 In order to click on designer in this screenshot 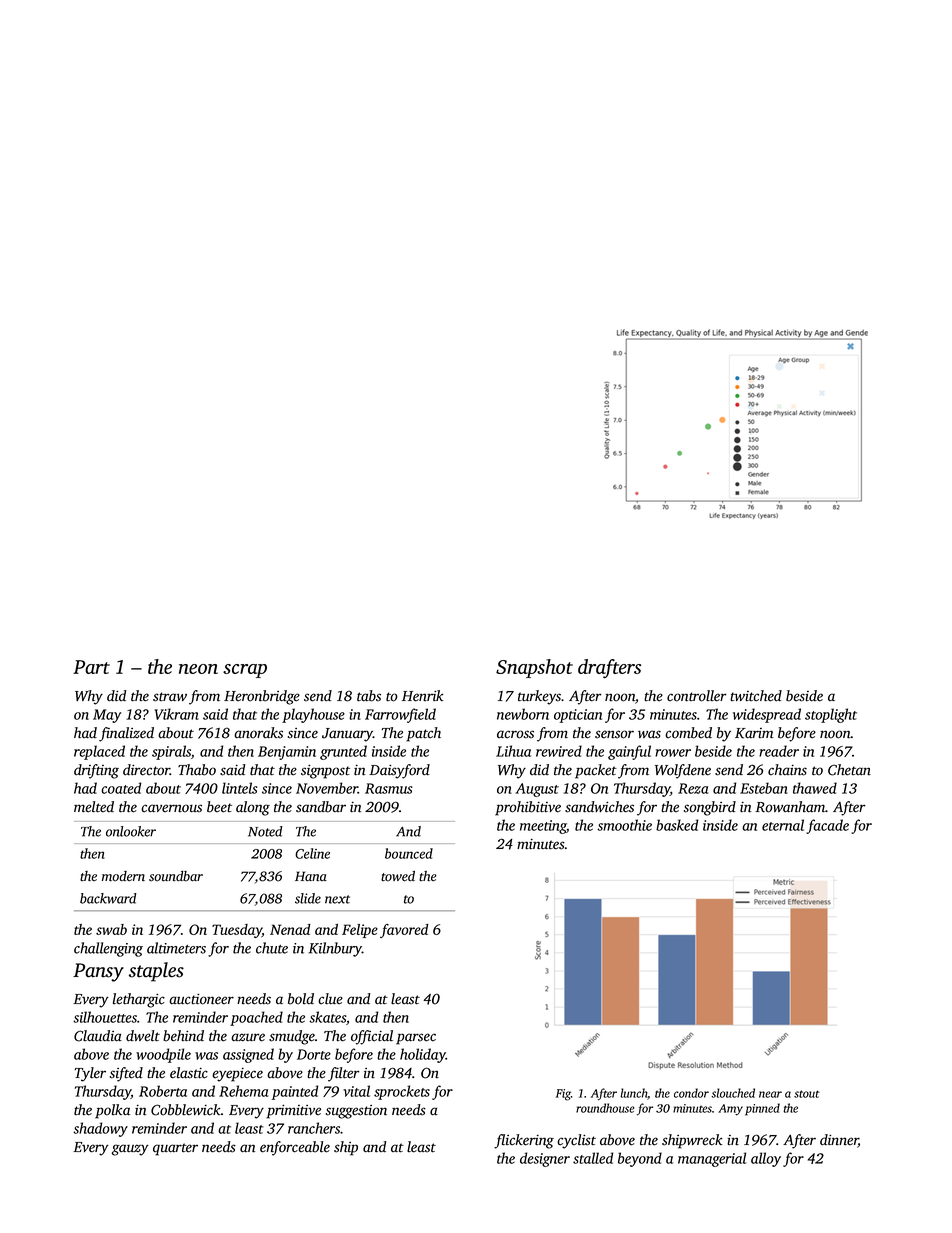, I will do `click(545, 1159)`.
